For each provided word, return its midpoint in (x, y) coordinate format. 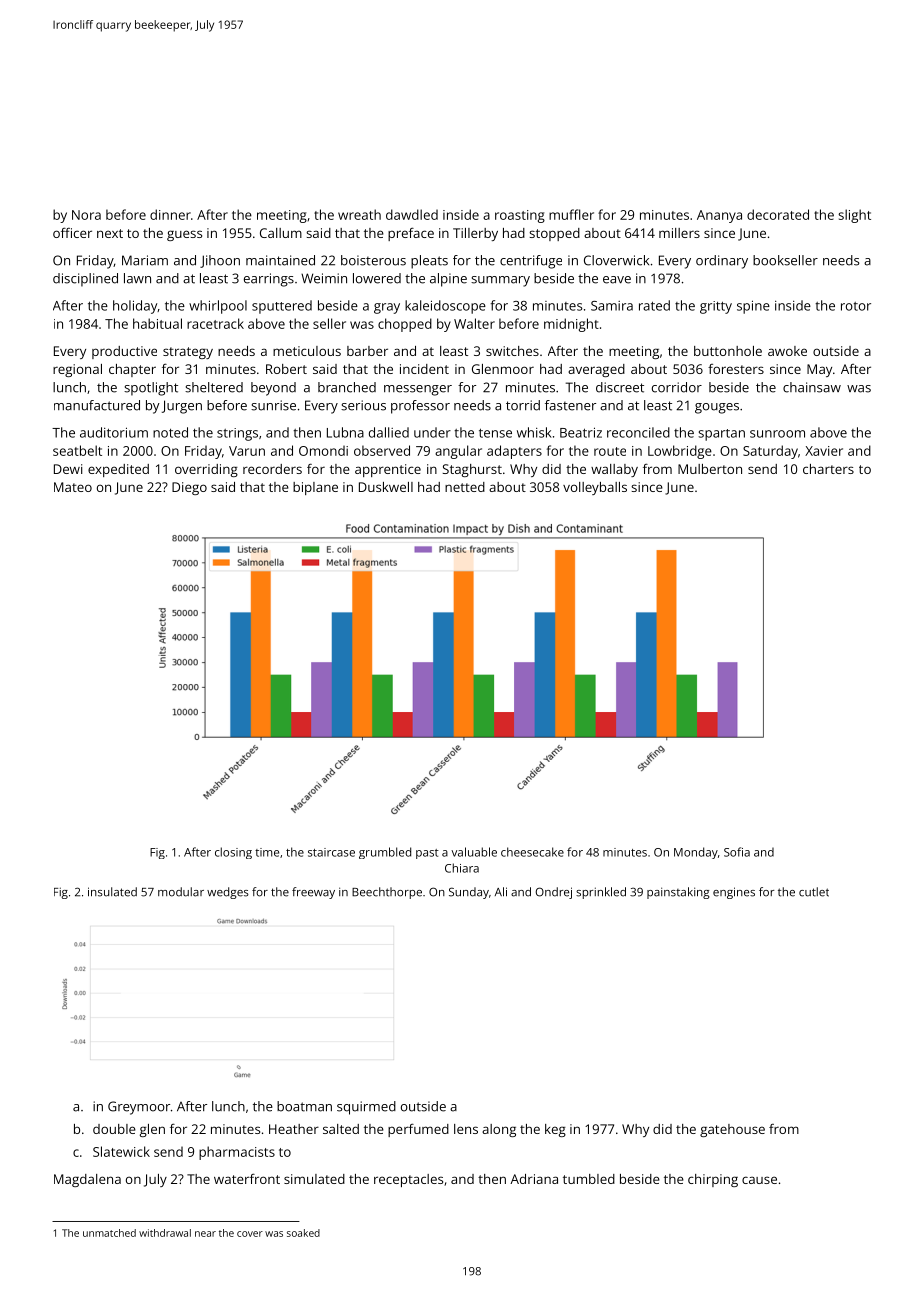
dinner (170, 214)
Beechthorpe (387, 893)
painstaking (678, 893)
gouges (717, 408)
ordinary (722, 262)
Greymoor (139, 1108)
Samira (612, 306)
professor (420, 407)
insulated (112, 892)
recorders (272, 469)
